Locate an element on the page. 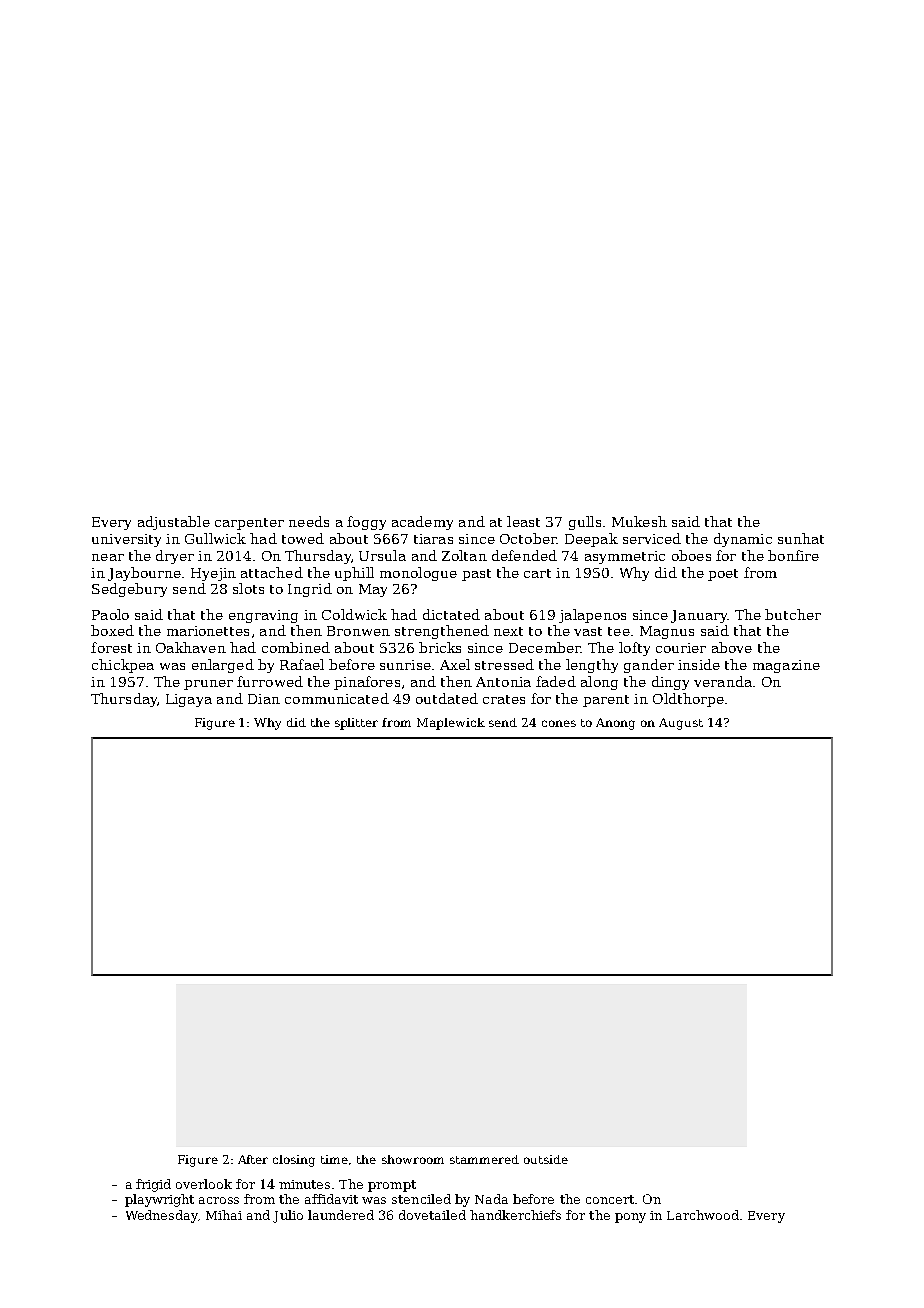 This image has height=1308, width=924. Ligaya is located at coordinates (189, 700).
